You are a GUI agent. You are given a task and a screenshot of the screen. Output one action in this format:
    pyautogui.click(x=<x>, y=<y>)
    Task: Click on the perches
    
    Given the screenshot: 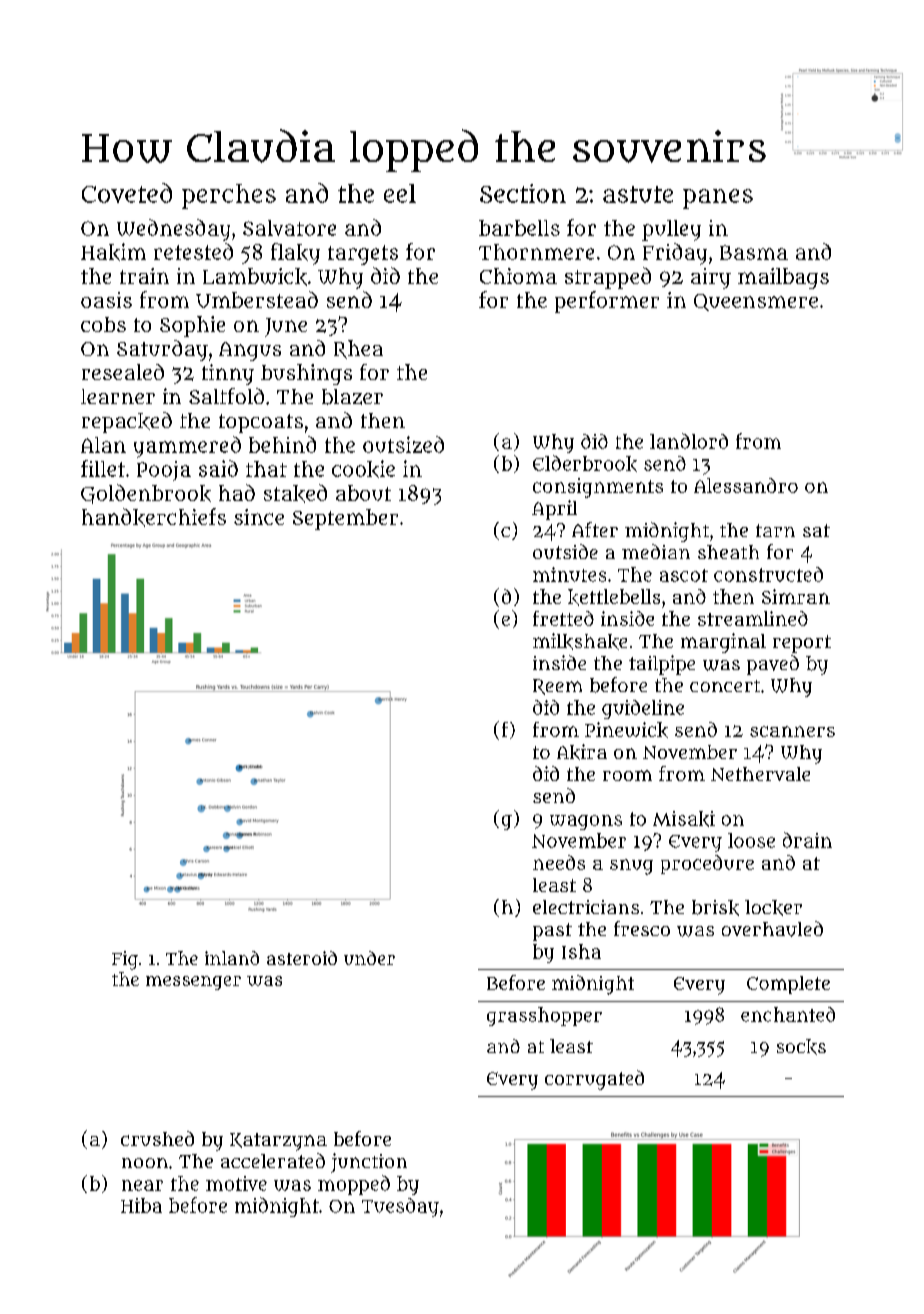 What is the action you would take?
    pyautogui.click(x=229, y=196)
